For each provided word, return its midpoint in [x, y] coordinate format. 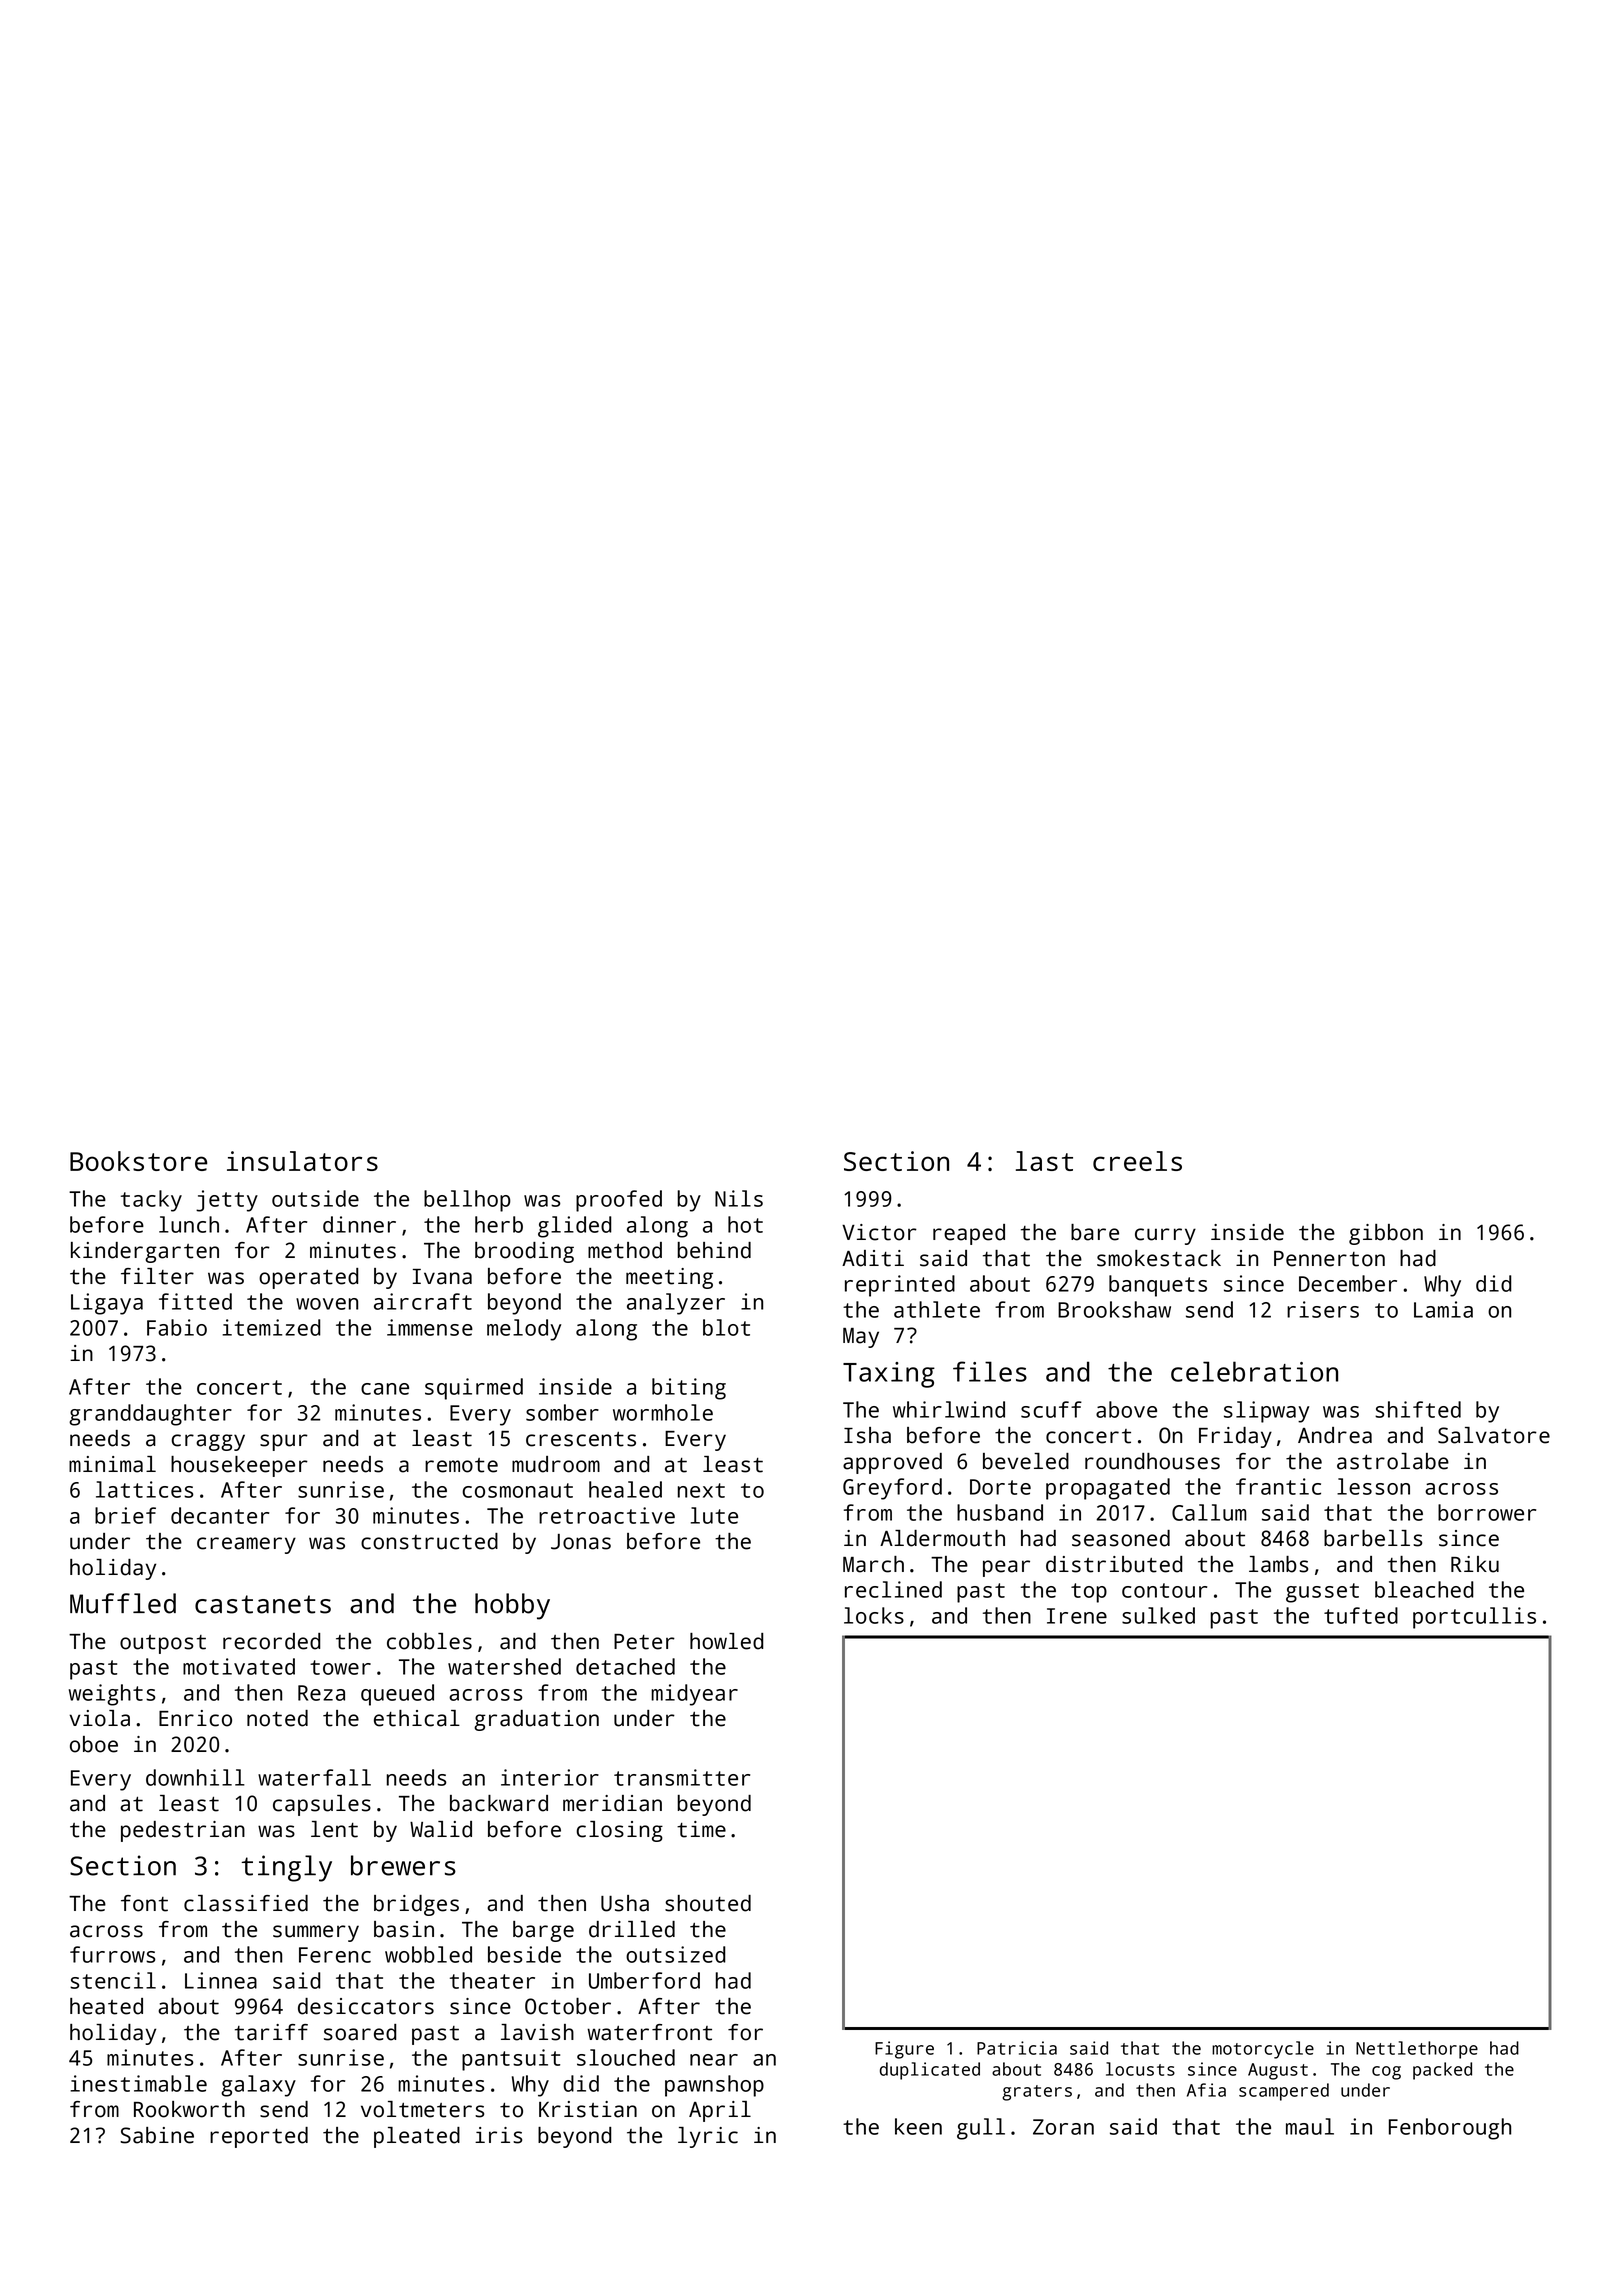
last [1044, 1161]
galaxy [258, 2086]
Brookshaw [1114, 1309]
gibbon [1386, 1234]
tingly [286, 1868]
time [701, 1829]
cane [385, 1389]
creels [1137, 1161]
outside [315, 1198]
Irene [1077, 1616]
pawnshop [714, 2086]
